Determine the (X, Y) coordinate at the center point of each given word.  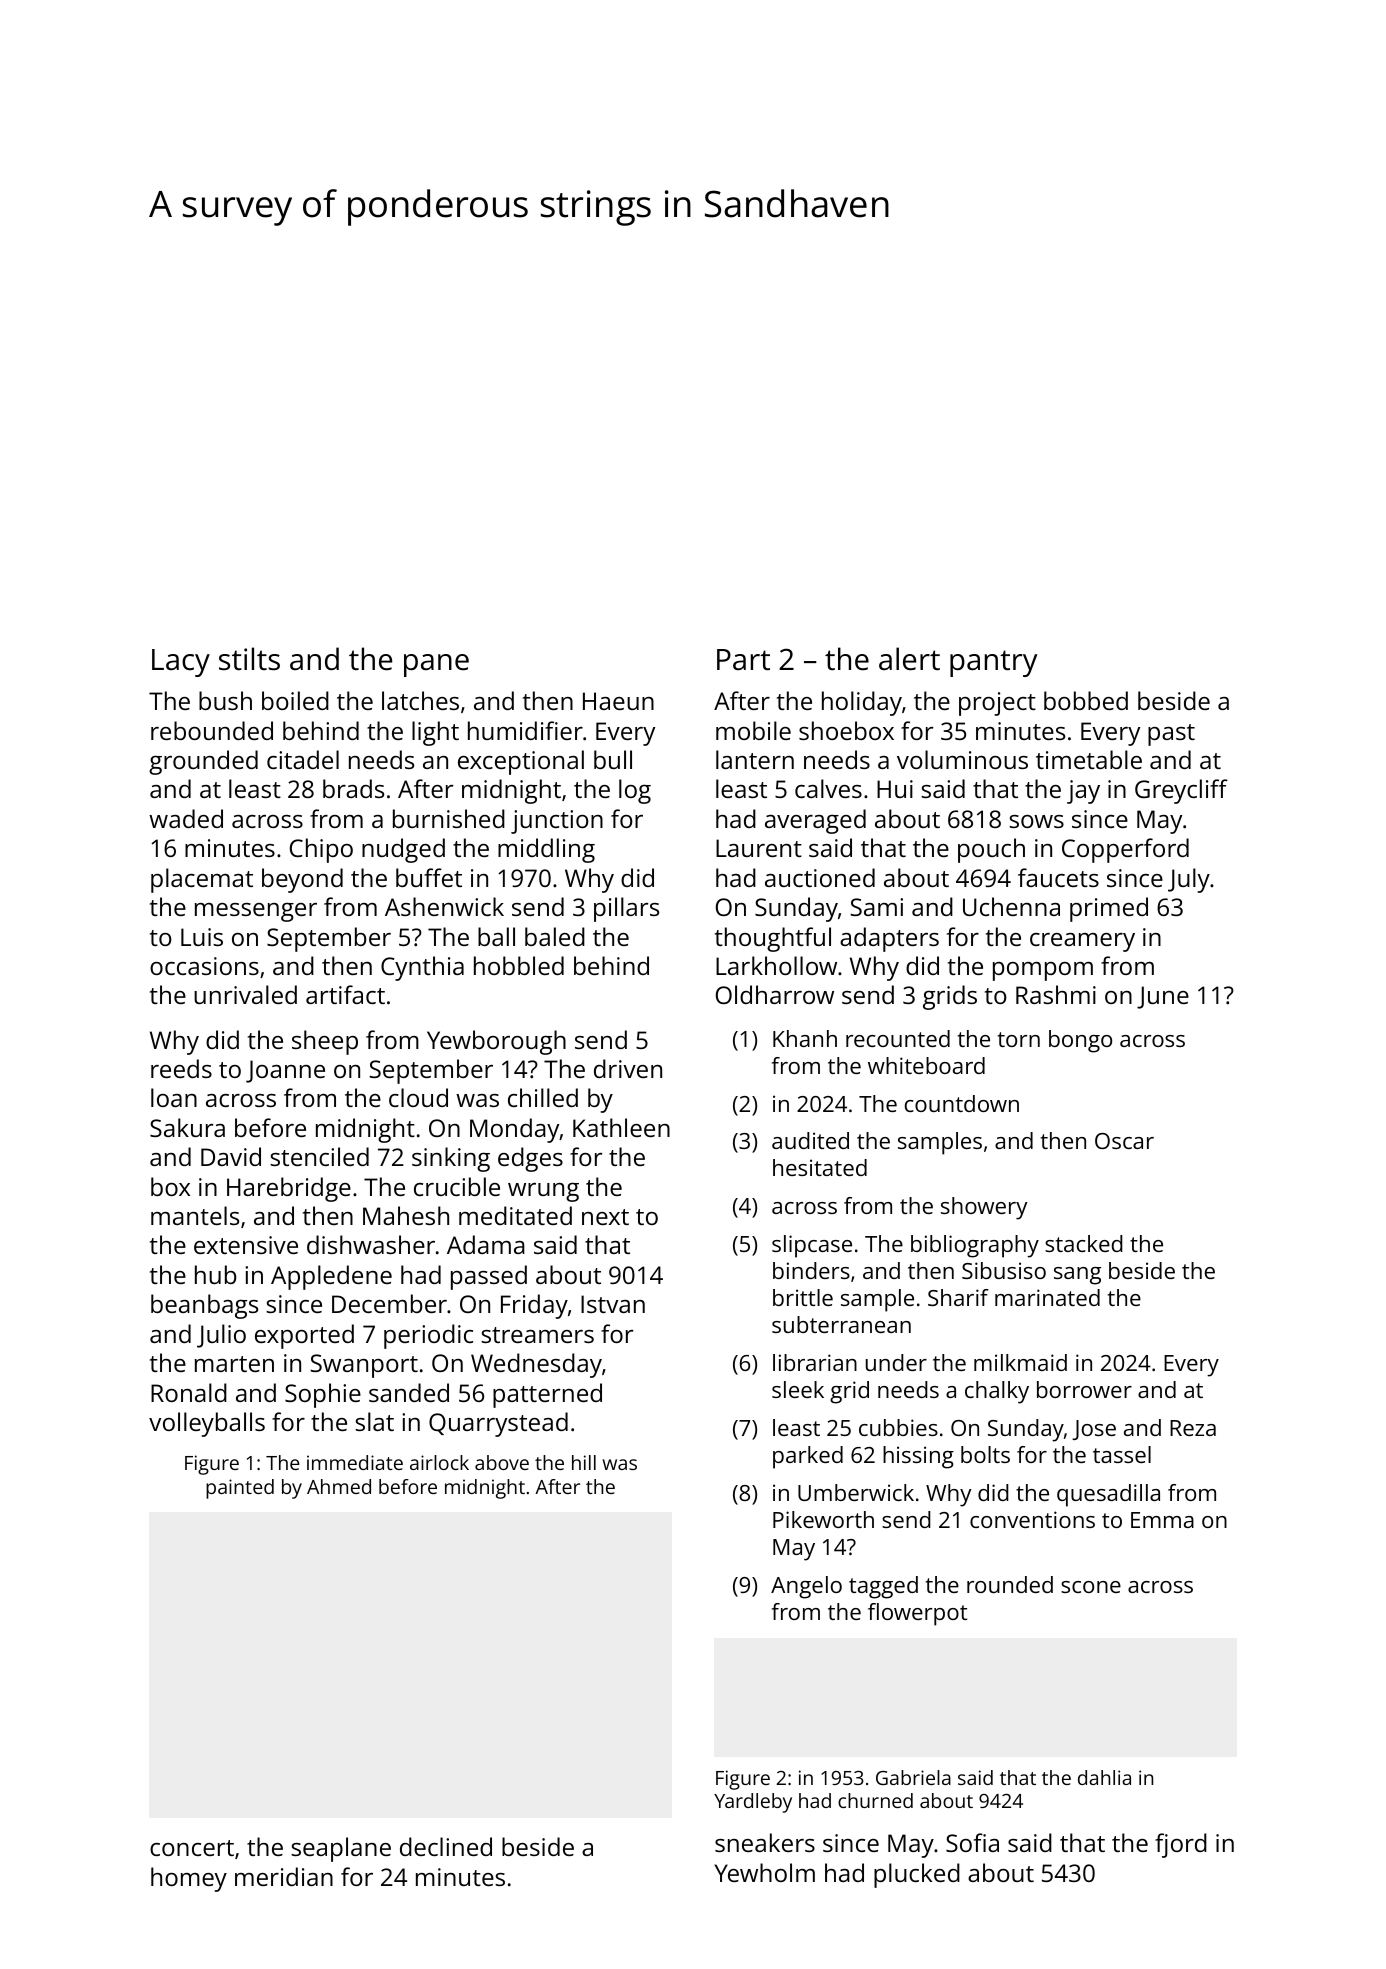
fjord (1181, 1845)
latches (420, 700)
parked (808, 1457)
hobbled (519, 965)
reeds (181, 1068)
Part (743, 660)
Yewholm (764, 1872)
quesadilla (1108, 1495)
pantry (994, 663)
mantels (195, 1215)
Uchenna (1011, 906)
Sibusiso (1004, 1270)
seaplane (341, 1849)
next (605, 1217)
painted (240, 1489)
